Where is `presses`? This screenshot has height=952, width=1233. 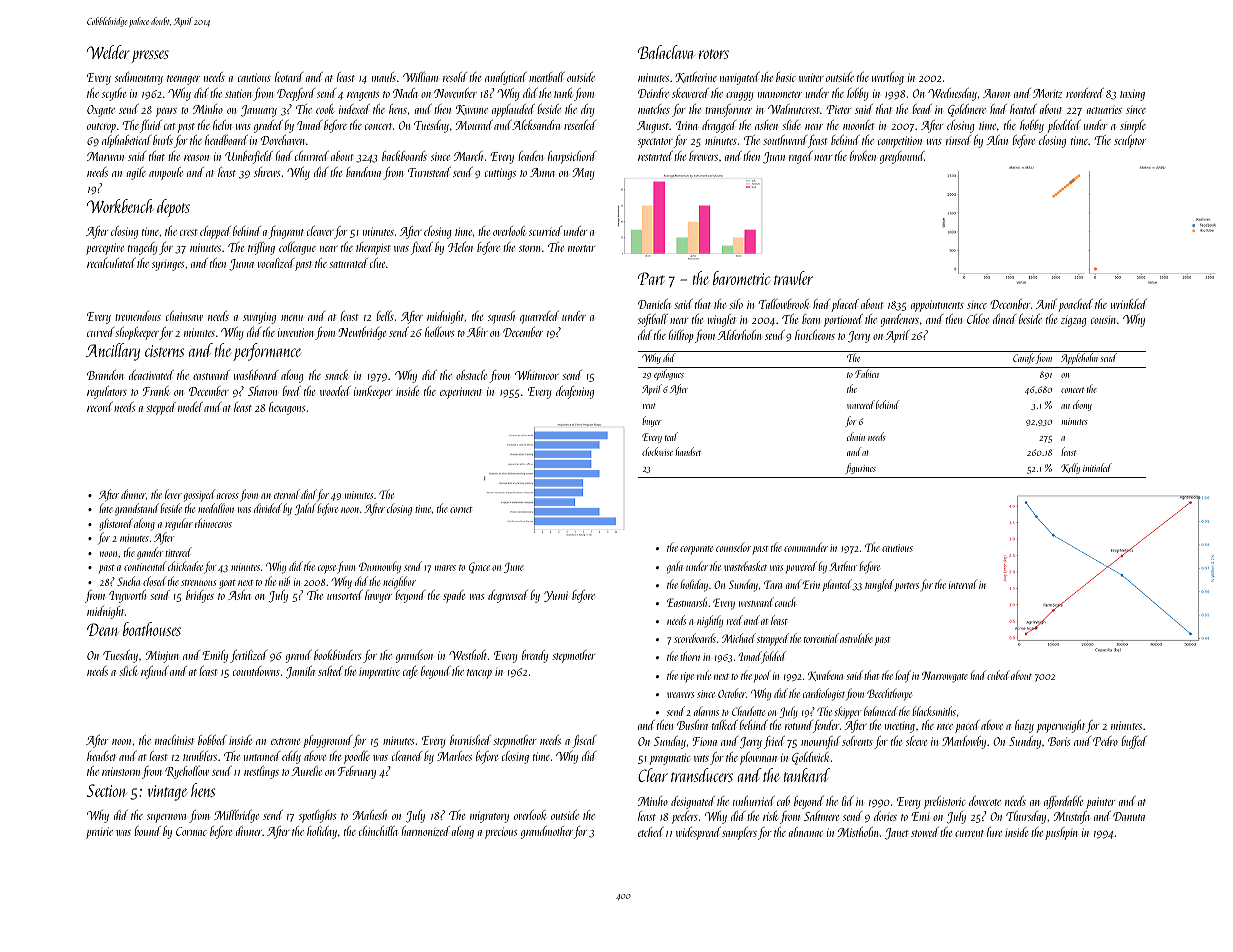
presses is located at coordinates (150, 56).
